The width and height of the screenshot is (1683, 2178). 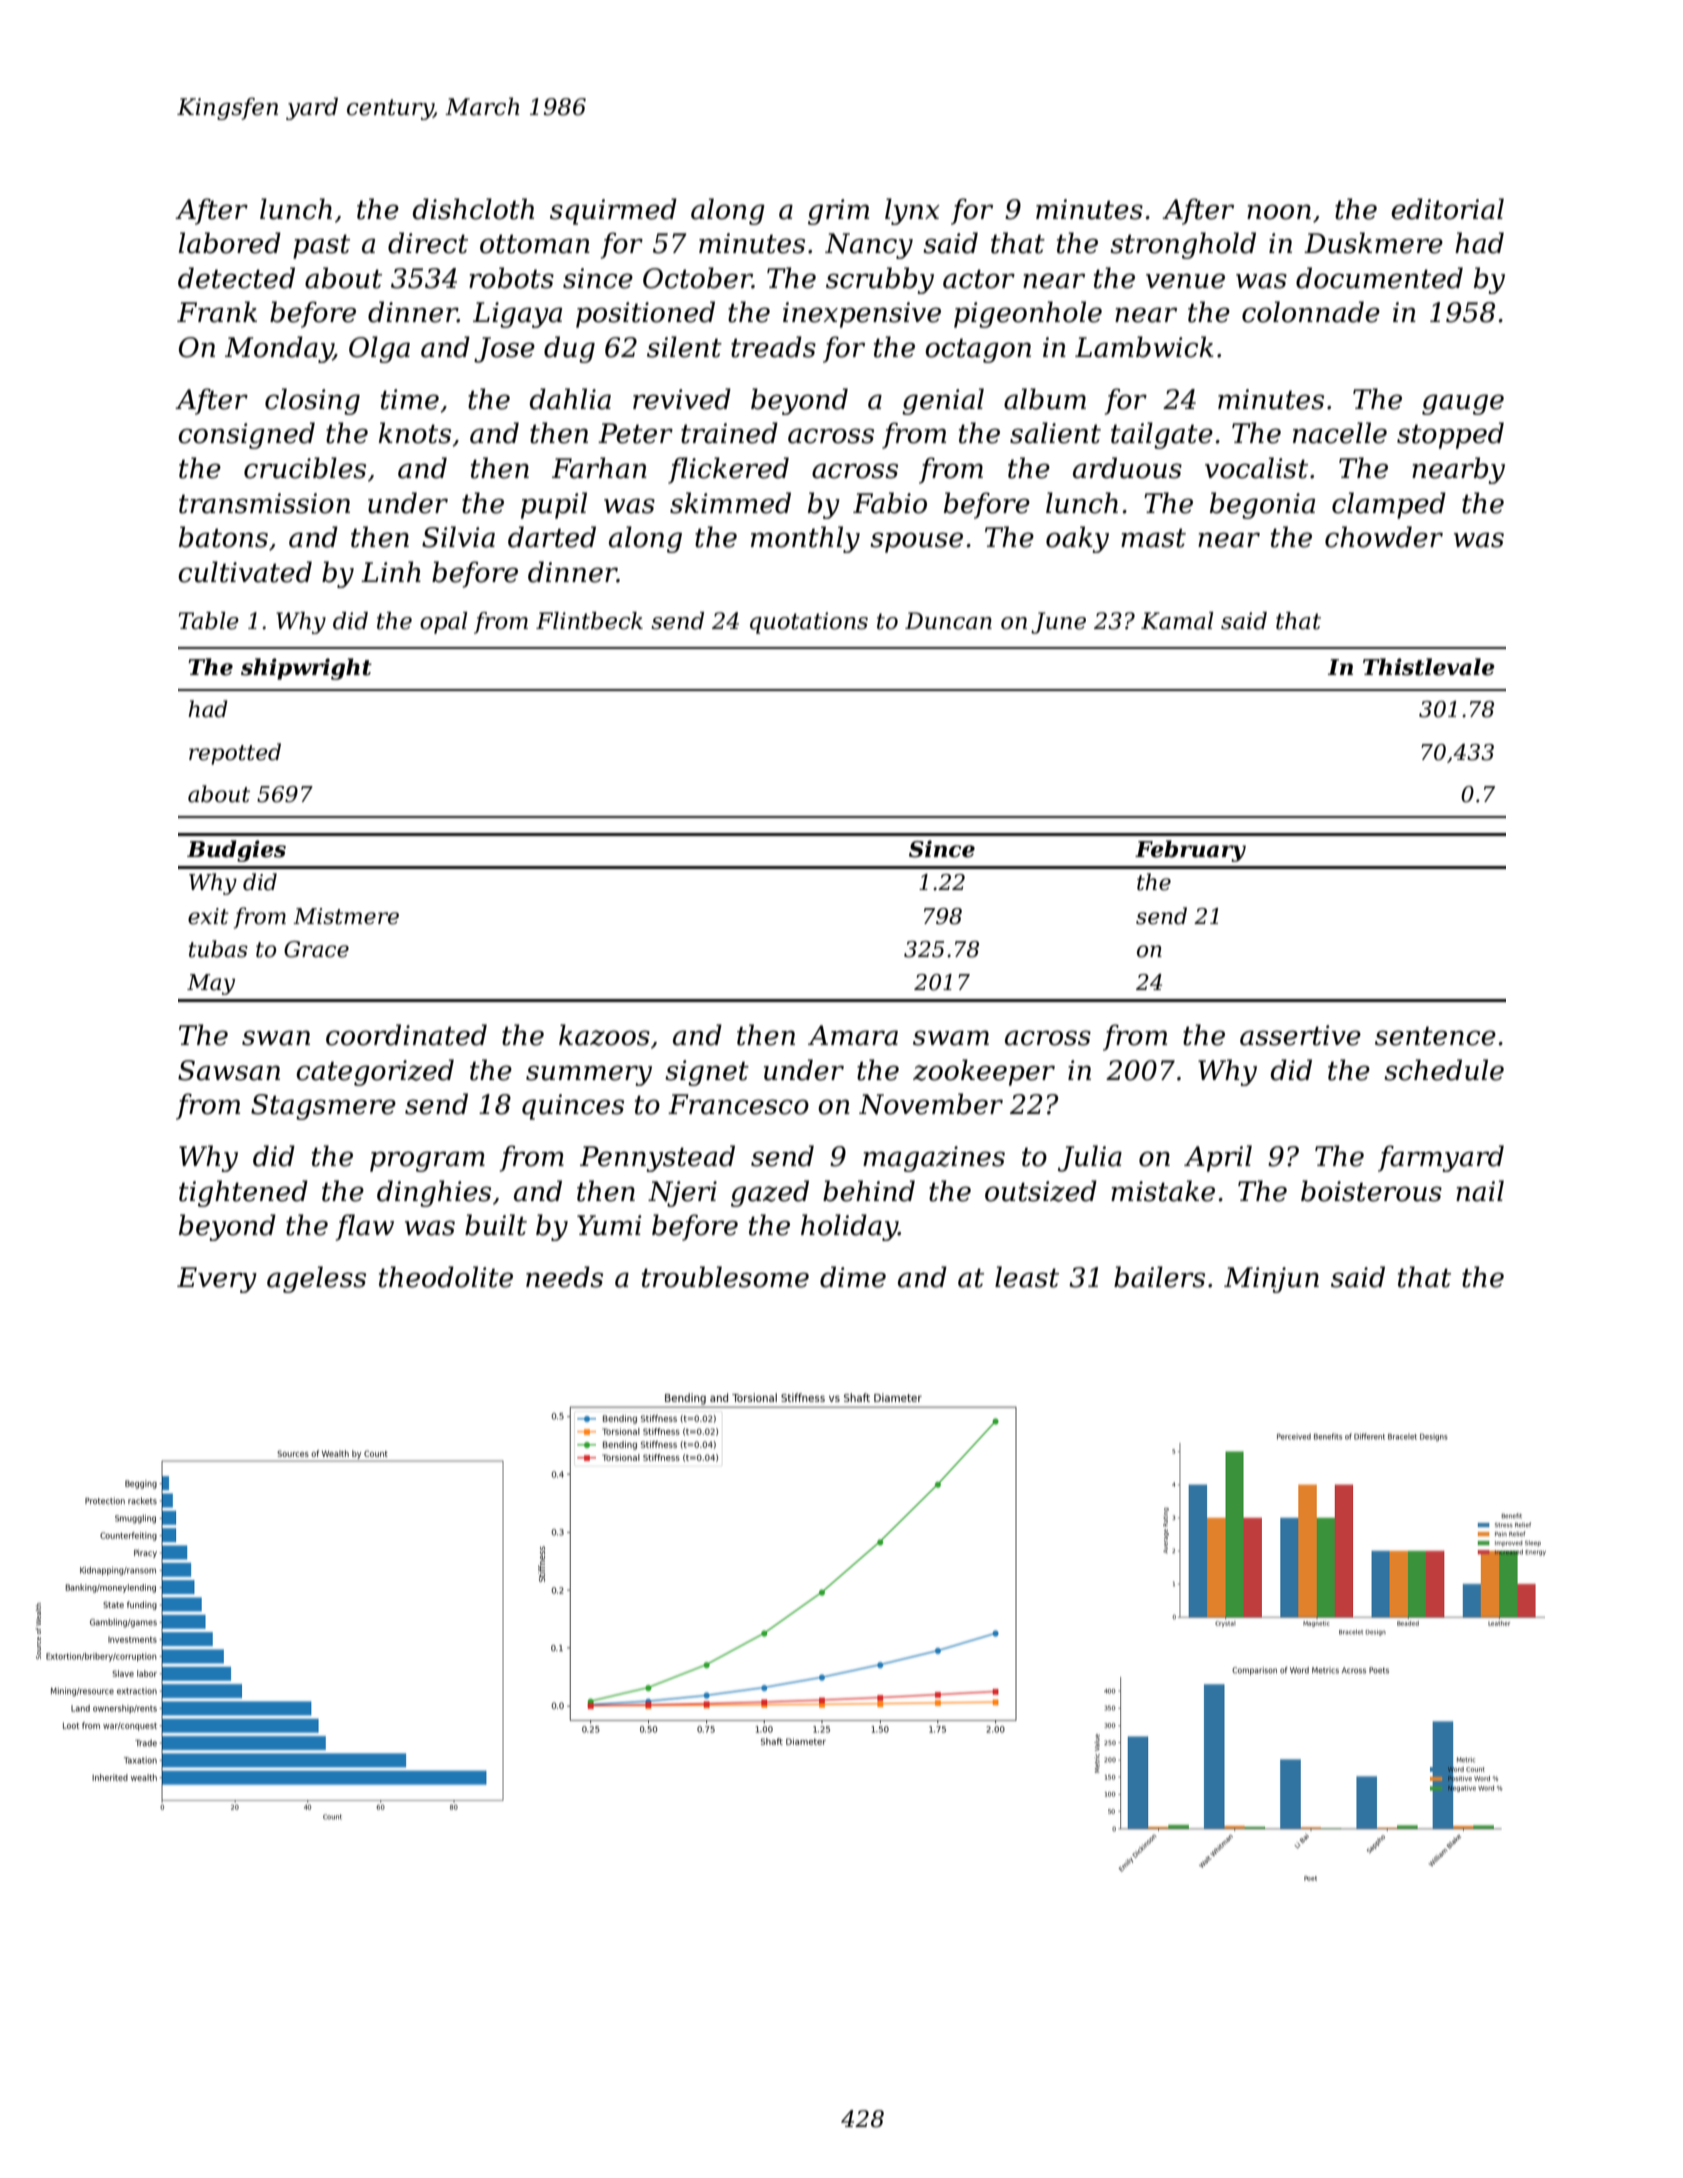 I want to click on squirmed, so click(x=613, y=211).
